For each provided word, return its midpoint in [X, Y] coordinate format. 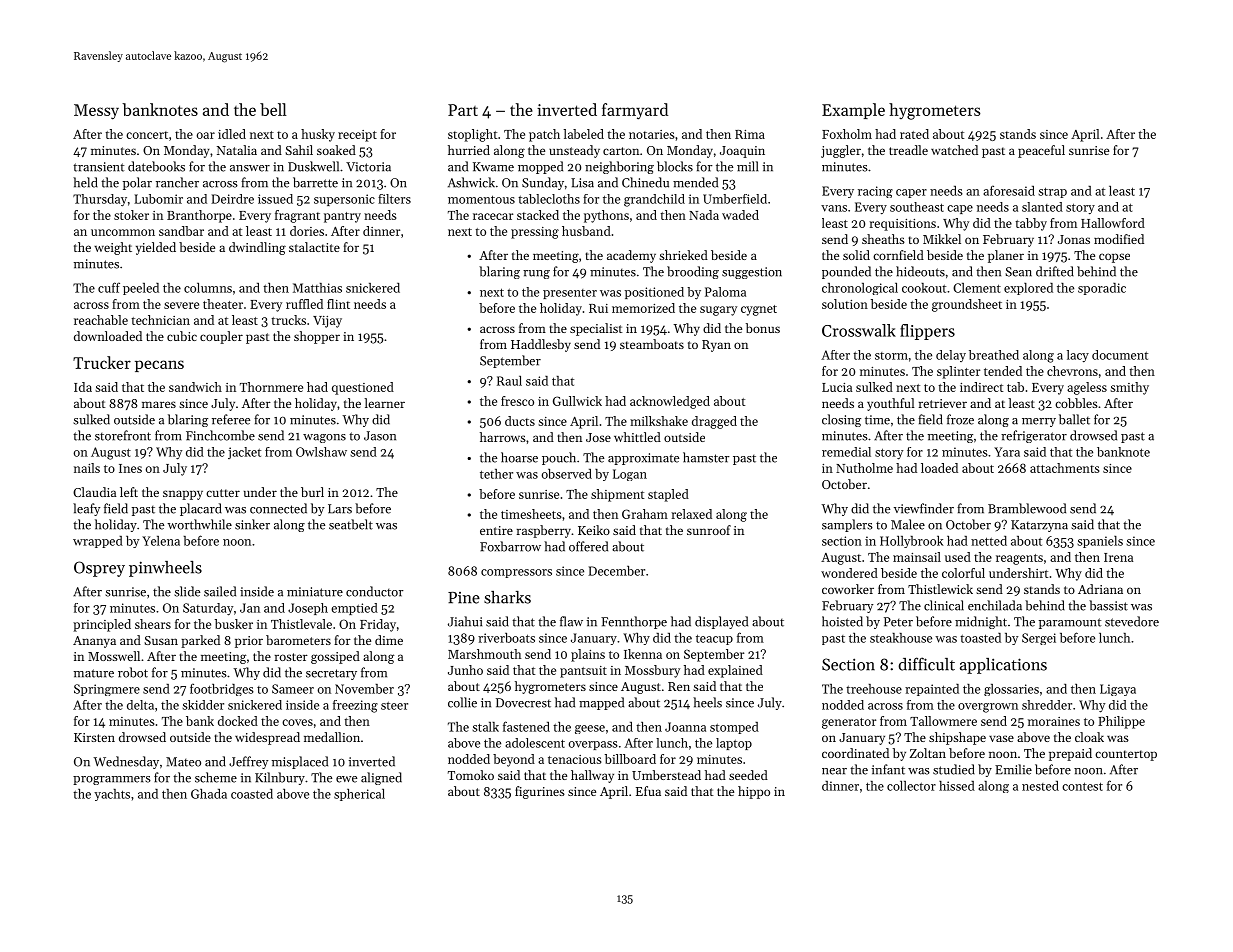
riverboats [506, 637]
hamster [706, 457]
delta [140, 705]
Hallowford [1113, 223]
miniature [315, 592]
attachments [1065, 468]
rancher [177, 182]
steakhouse [901, 638]
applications [1003, 666]
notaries [652, 134]
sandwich [195, 387]
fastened [526, 726]
